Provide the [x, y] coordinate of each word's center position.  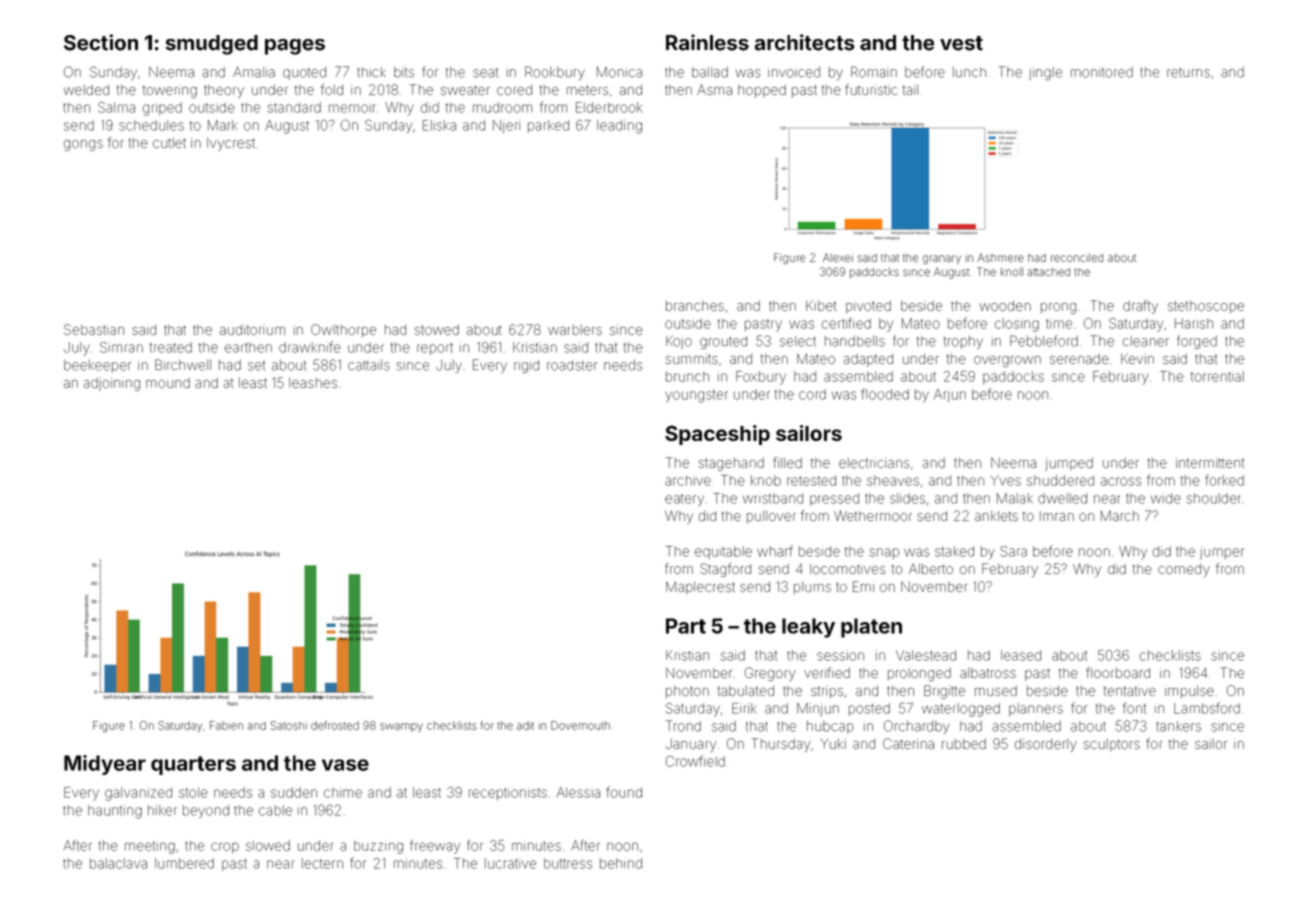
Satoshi [289, 725]
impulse [1189, 692]
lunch [969, 72]
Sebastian [94, 329]
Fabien [226, 725]
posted [869, 709]
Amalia [254, 72]
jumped [1069, 464]
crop [225, 847]
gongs [83, 145]
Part [686, 626]
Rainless [707, 42]
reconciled [1077, 258]
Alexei [838, 257]
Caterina [908, 743]
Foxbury [761, 378]
